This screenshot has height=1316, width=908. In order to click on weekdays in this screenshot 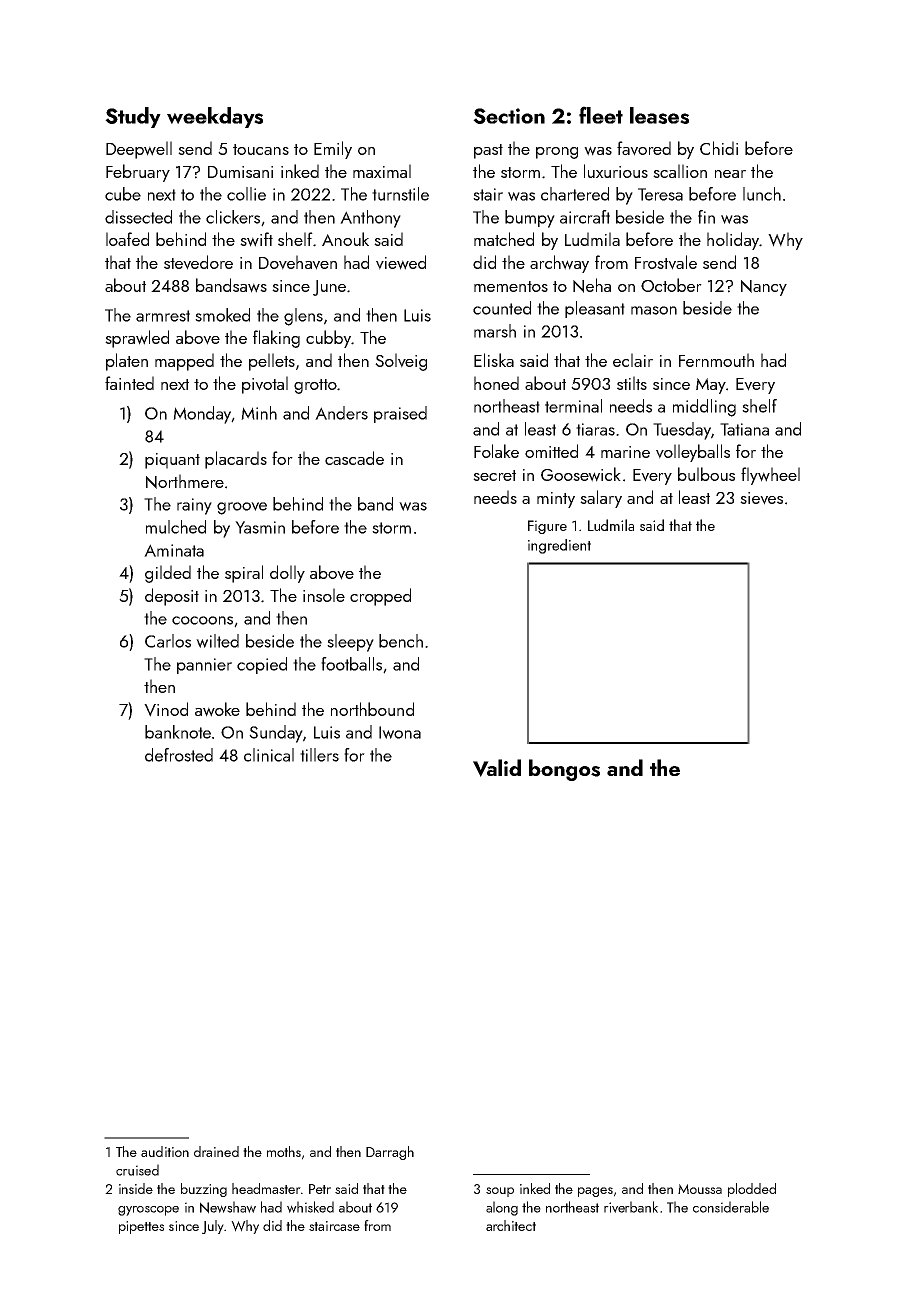, I will do `click(215, 117)`.
